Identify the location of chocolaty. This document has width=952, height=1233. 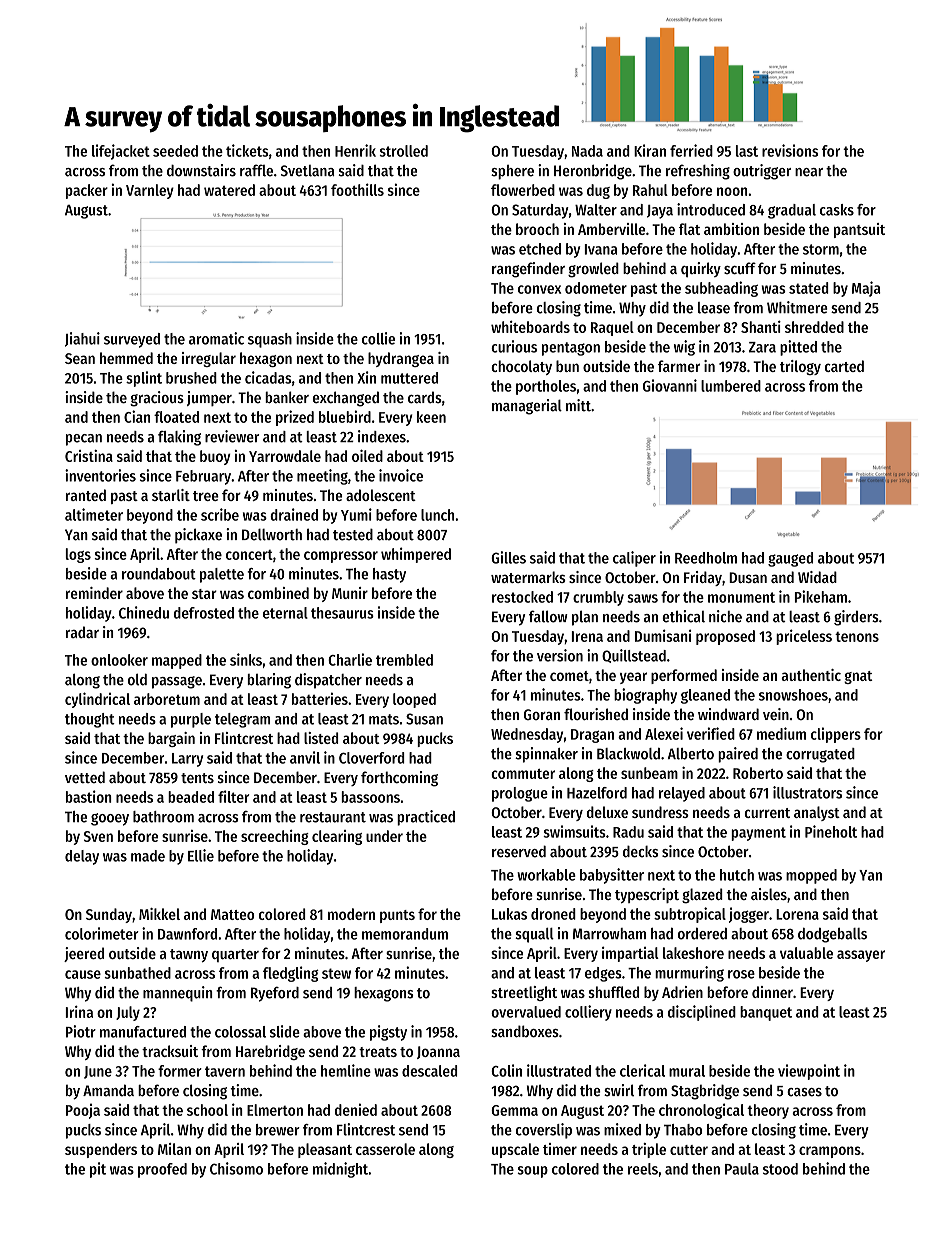
(521, 367).
